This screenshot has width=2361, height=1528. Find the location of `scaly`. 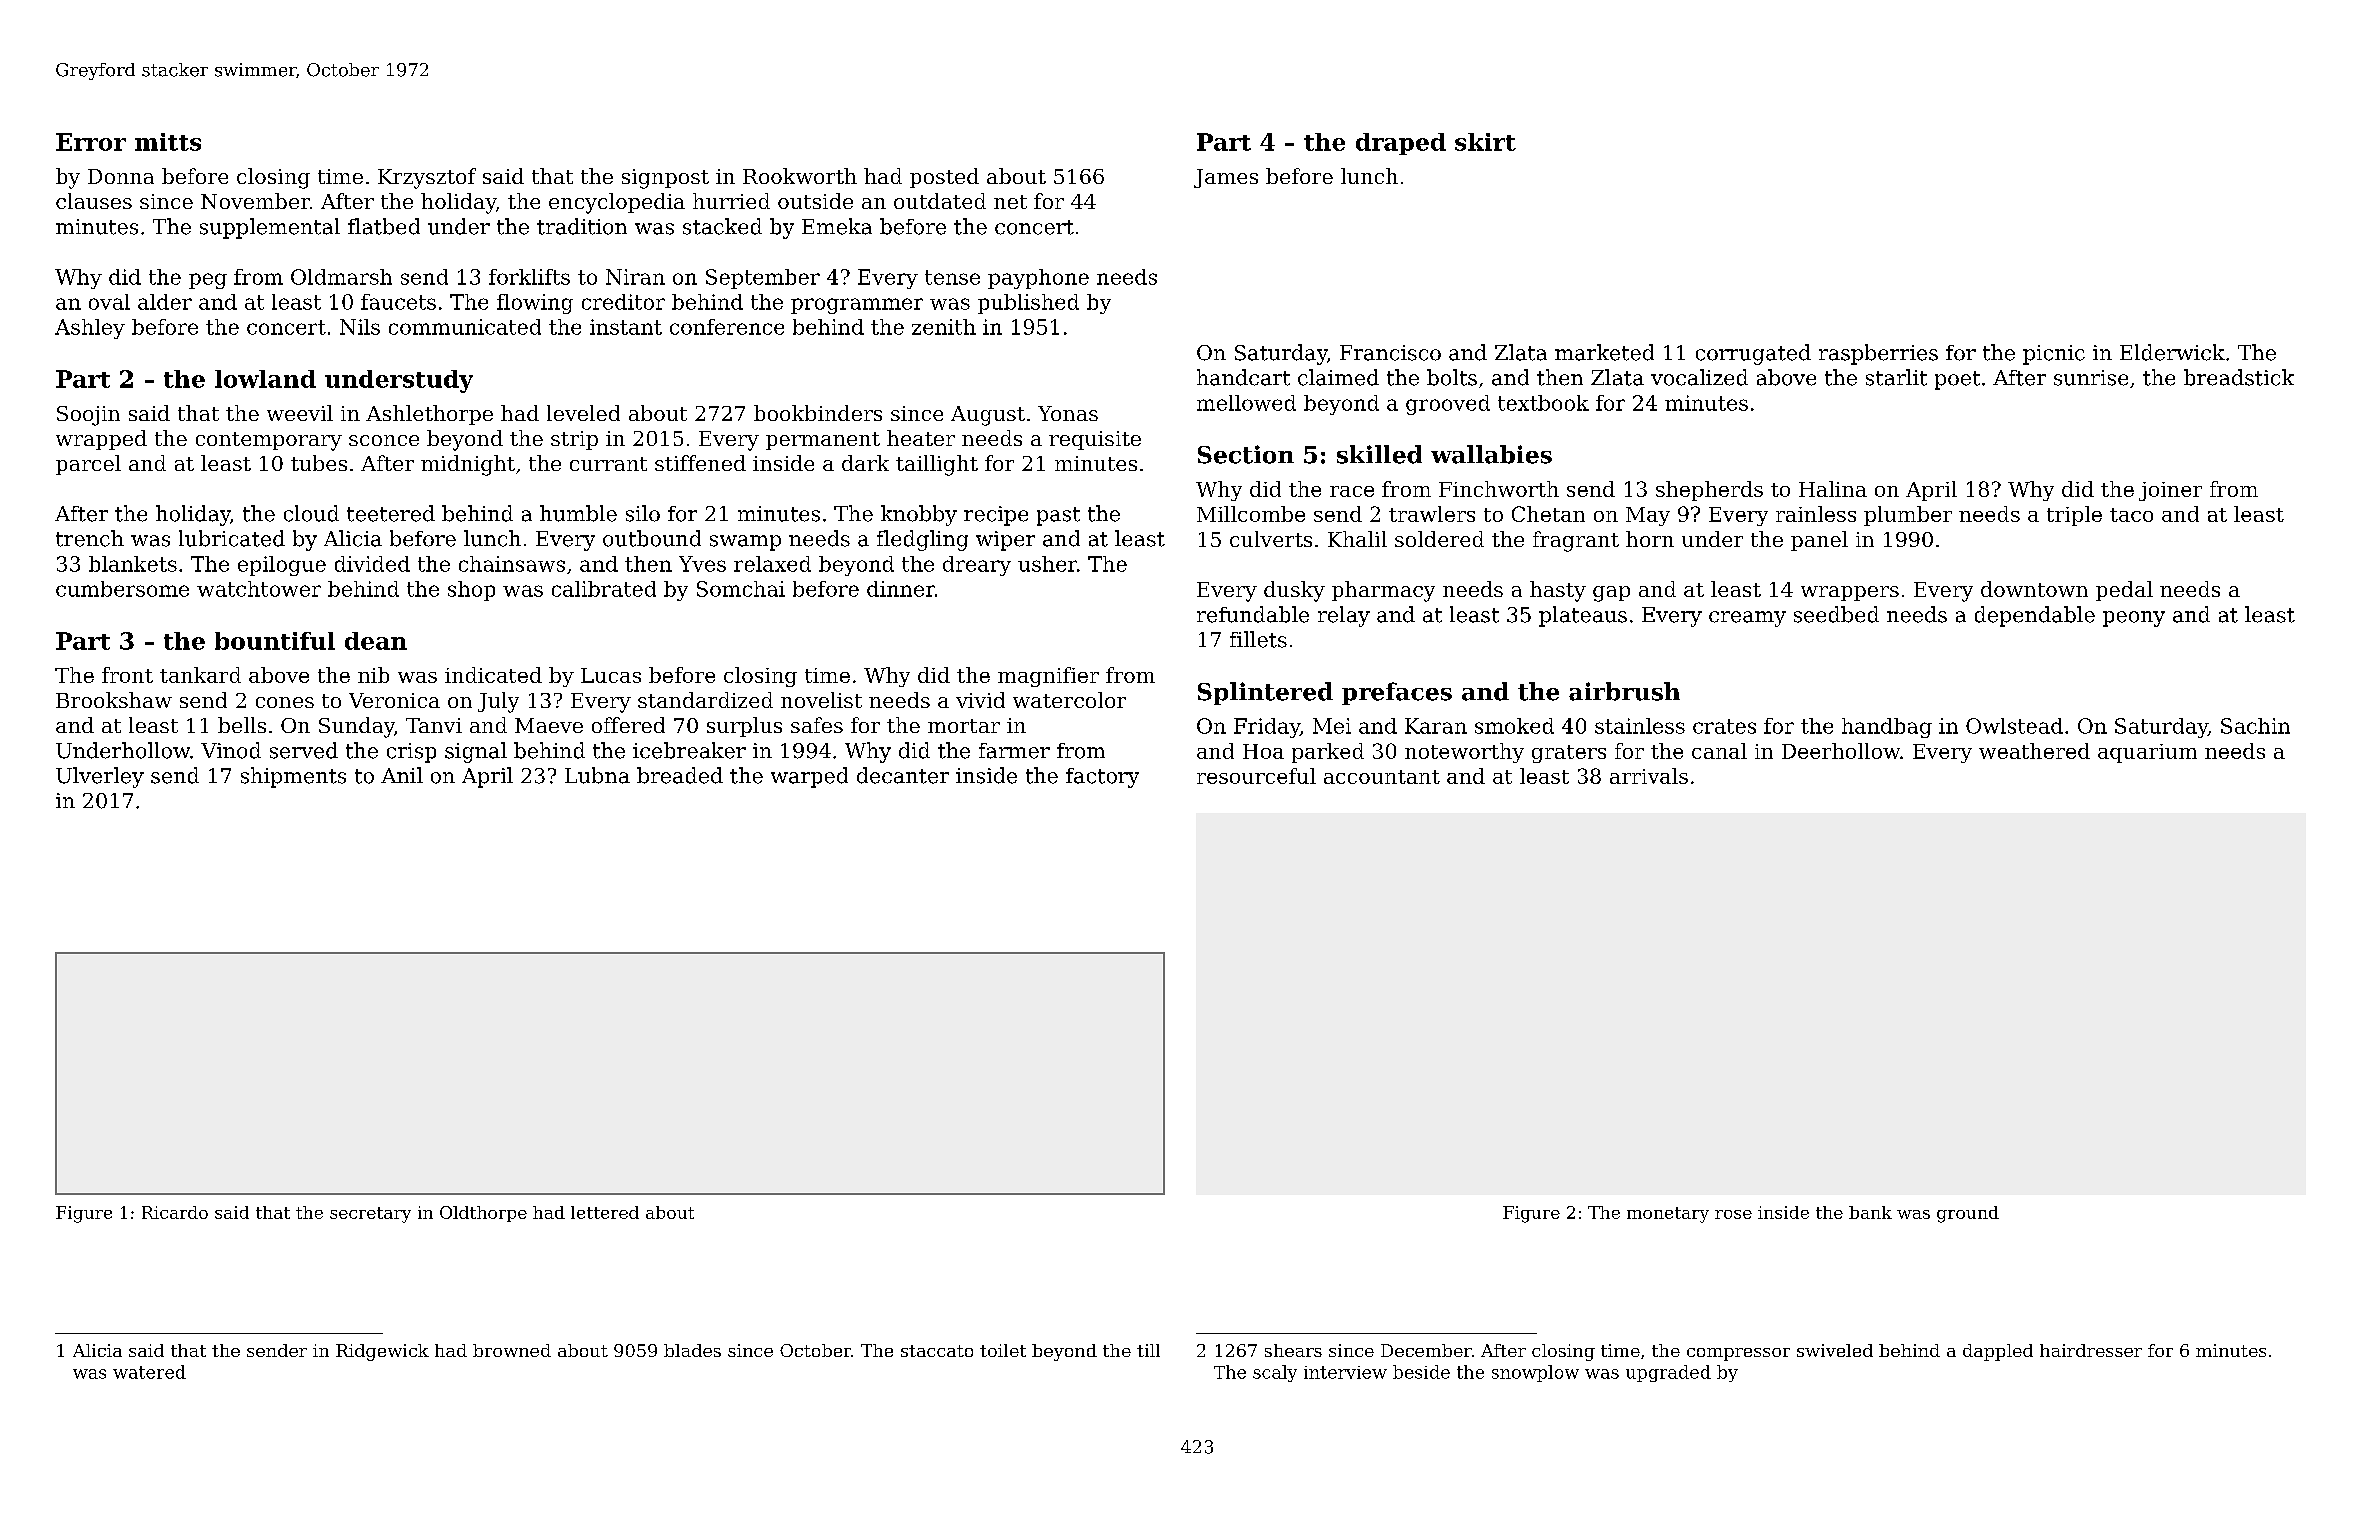

scaly is located at coordinates (1275, 1373).
